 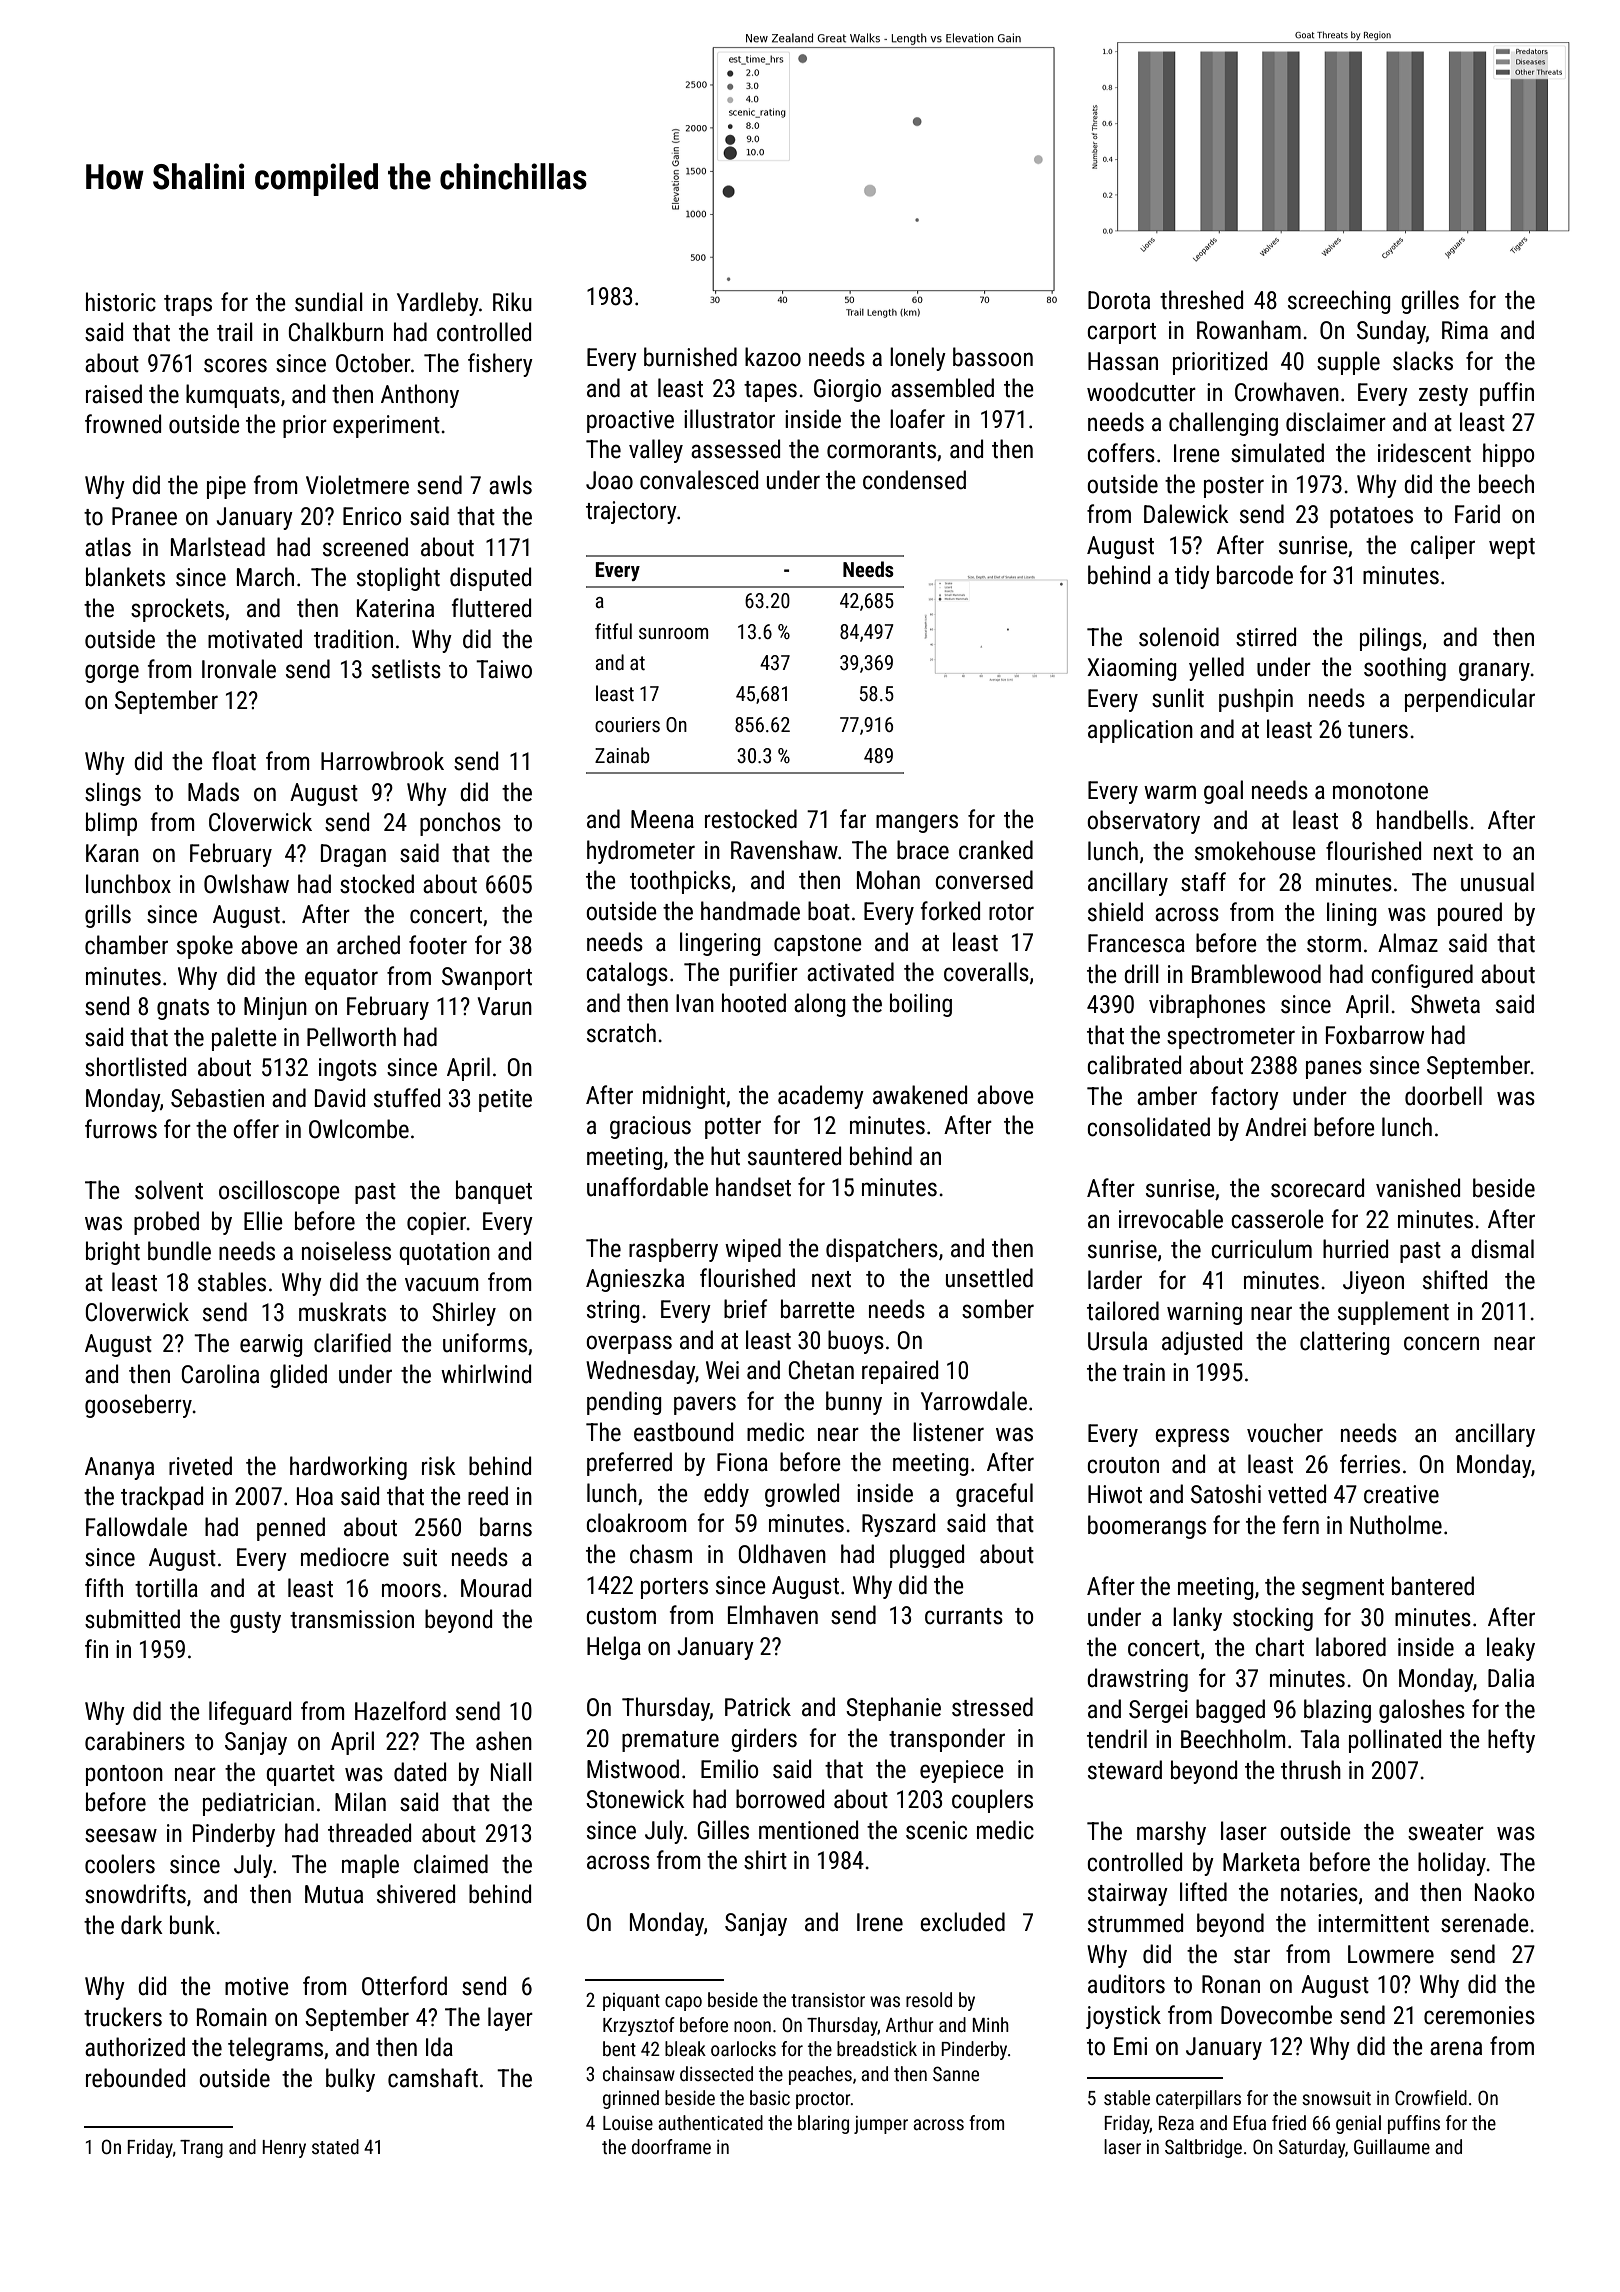 What do you see at coordinates (993, 357) in the screenshot?
I see `bassoon` at bounding box center [993, 357].
